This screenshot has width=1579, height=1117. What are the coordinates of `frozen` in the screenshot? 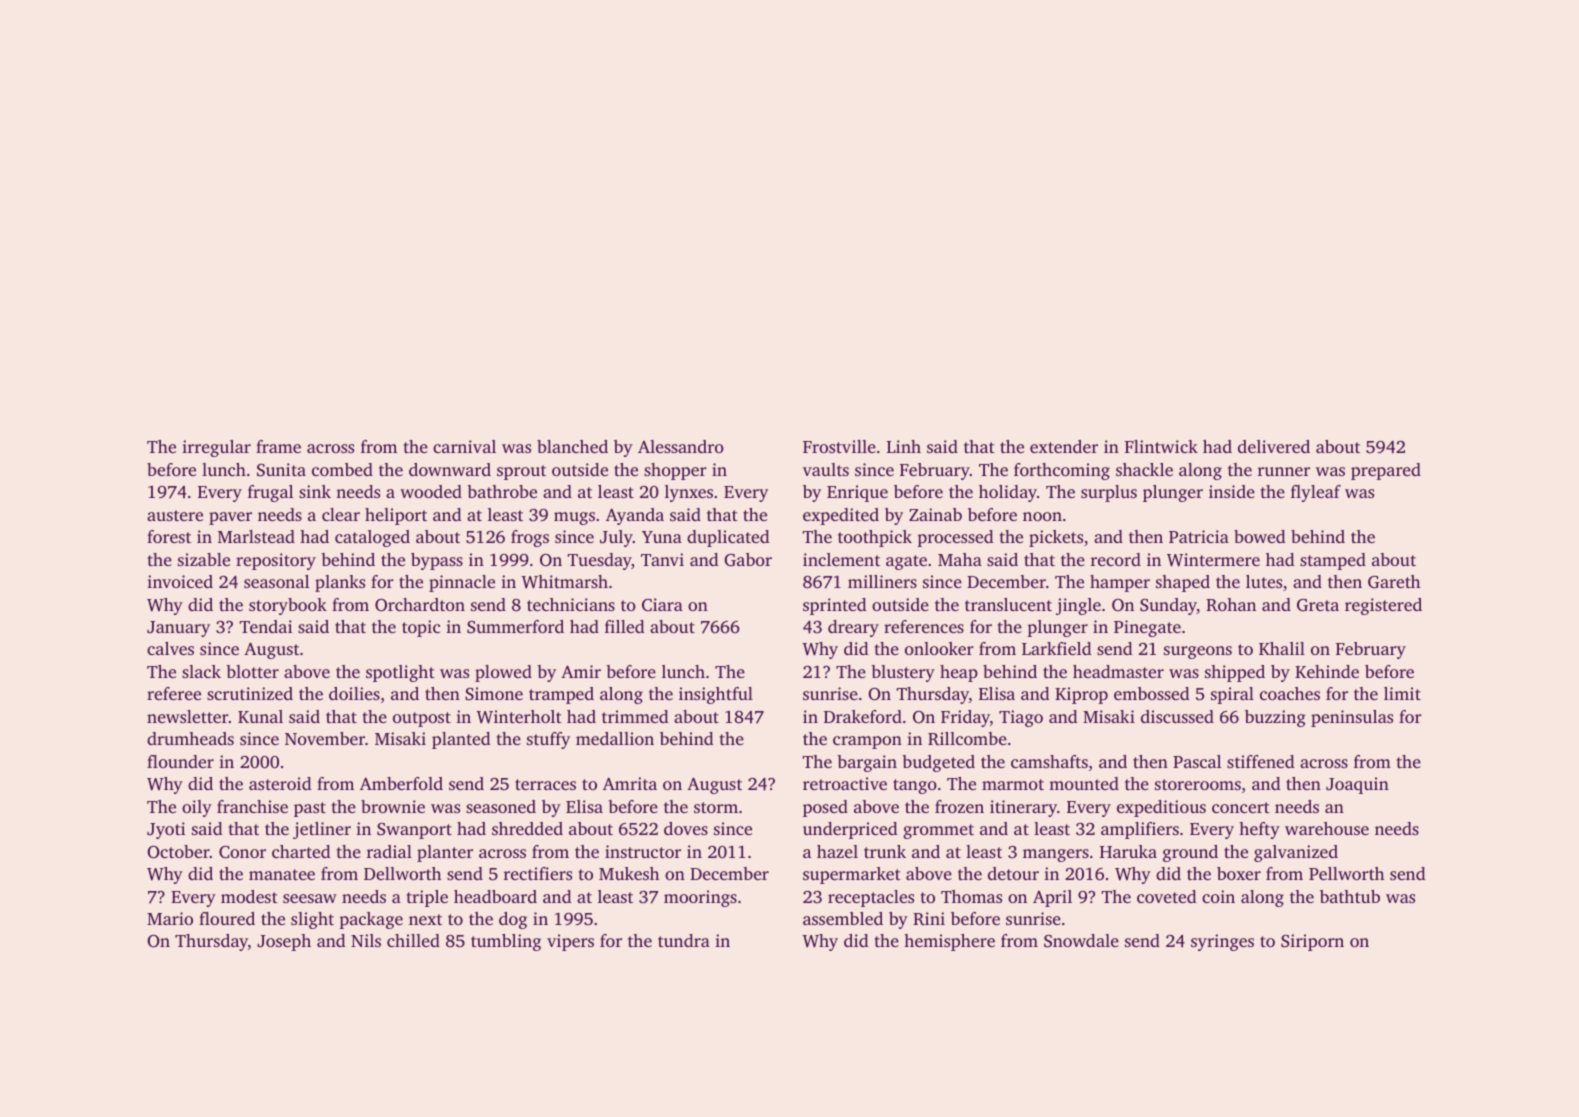 It's located at (959, 806).
